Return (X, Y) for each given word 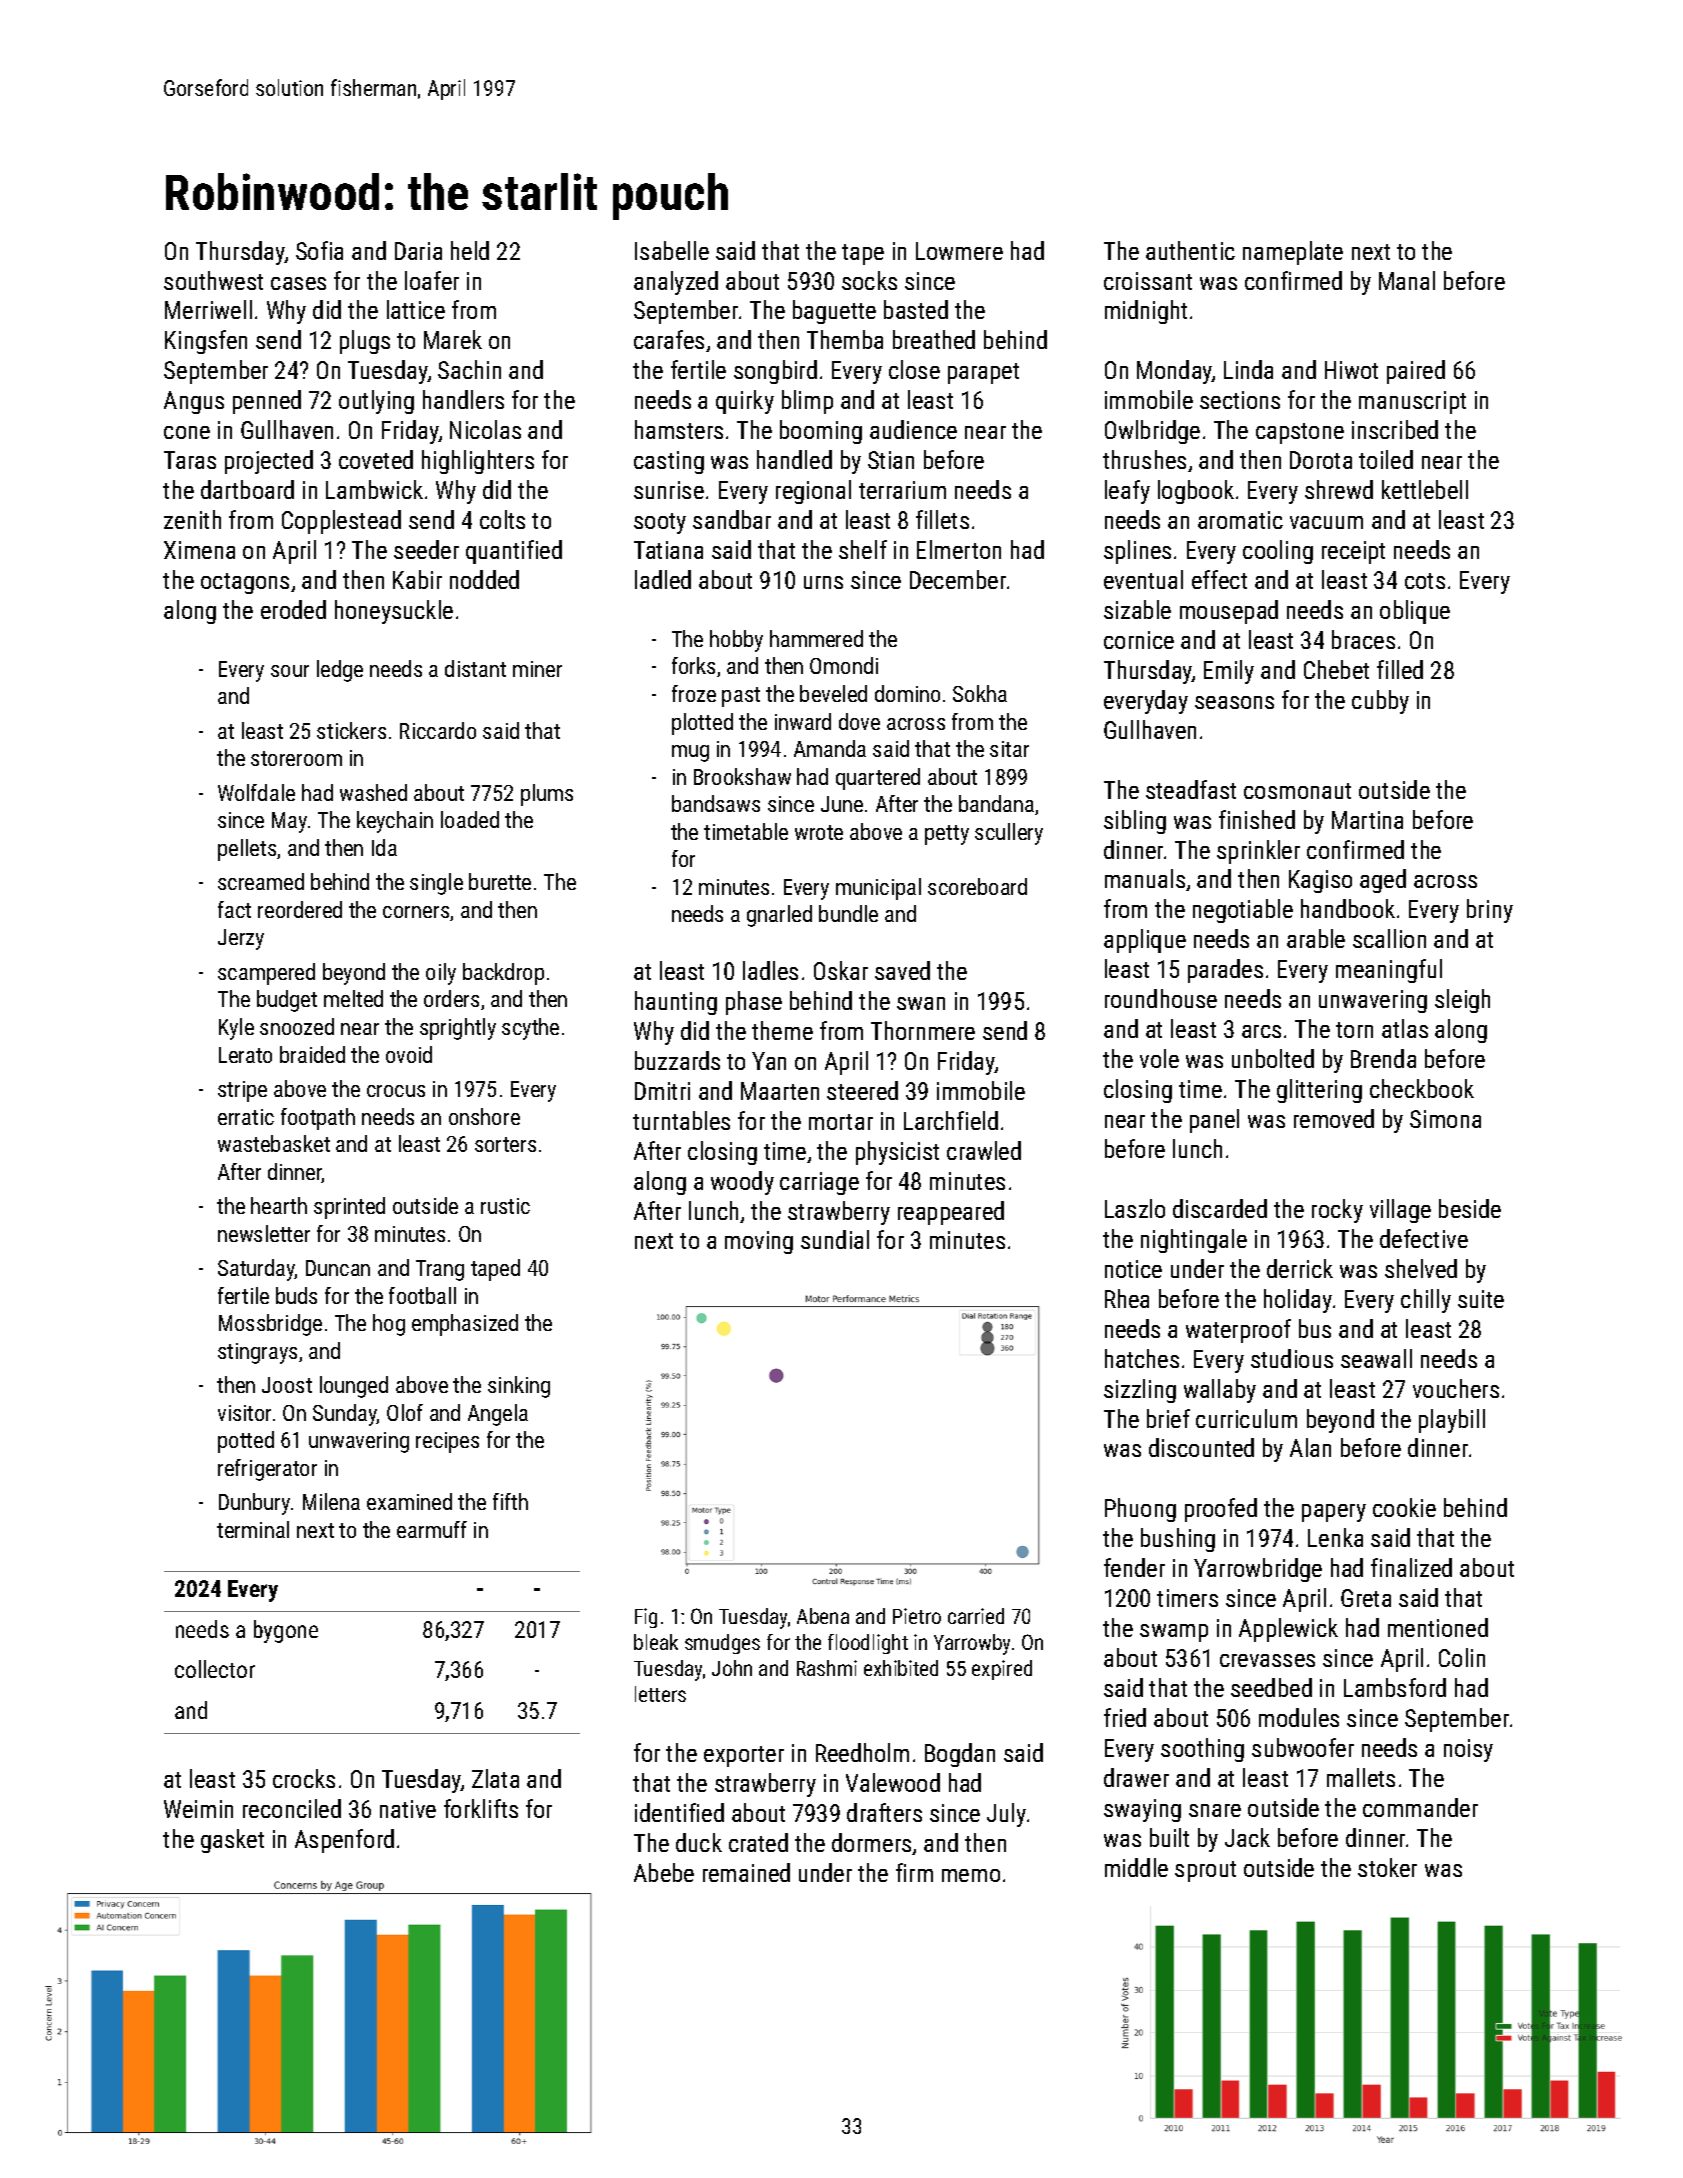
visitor (244, 1413)
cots (1425, 581)
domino (907, 693)
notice (1133, 1269)
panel (1214, 1121)
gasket (232, 1841)
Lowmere (959, 251)
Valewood (893, 1782)
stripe (242, 1091)
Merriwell (208, 309)
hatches (1142, 1358)
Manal (1407, 280)
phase (754, 1003)
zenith (192, 519)
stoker (1387, 1867)
